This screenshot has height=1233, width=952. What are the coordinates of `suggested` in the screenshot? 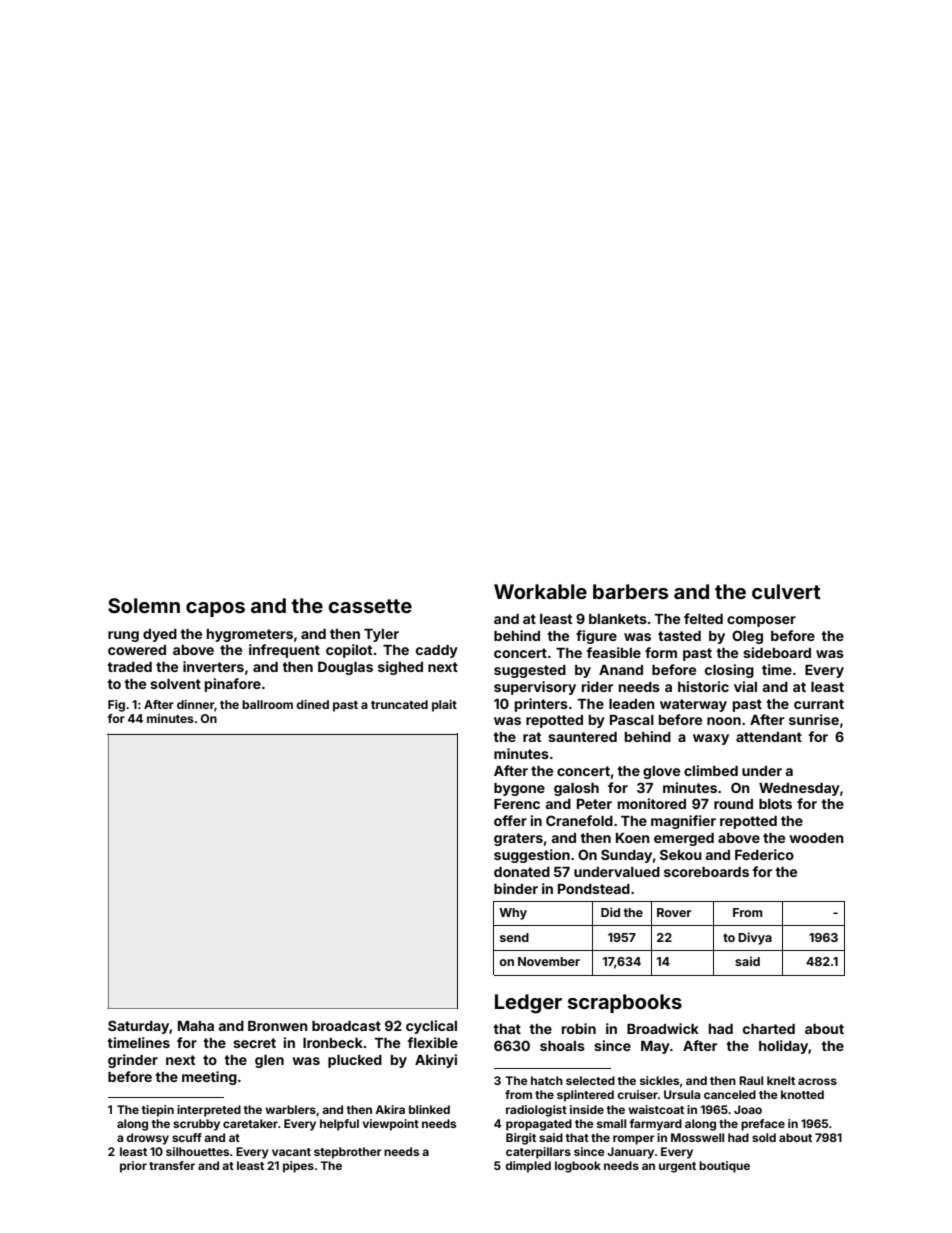 It's located at (530, 671).
